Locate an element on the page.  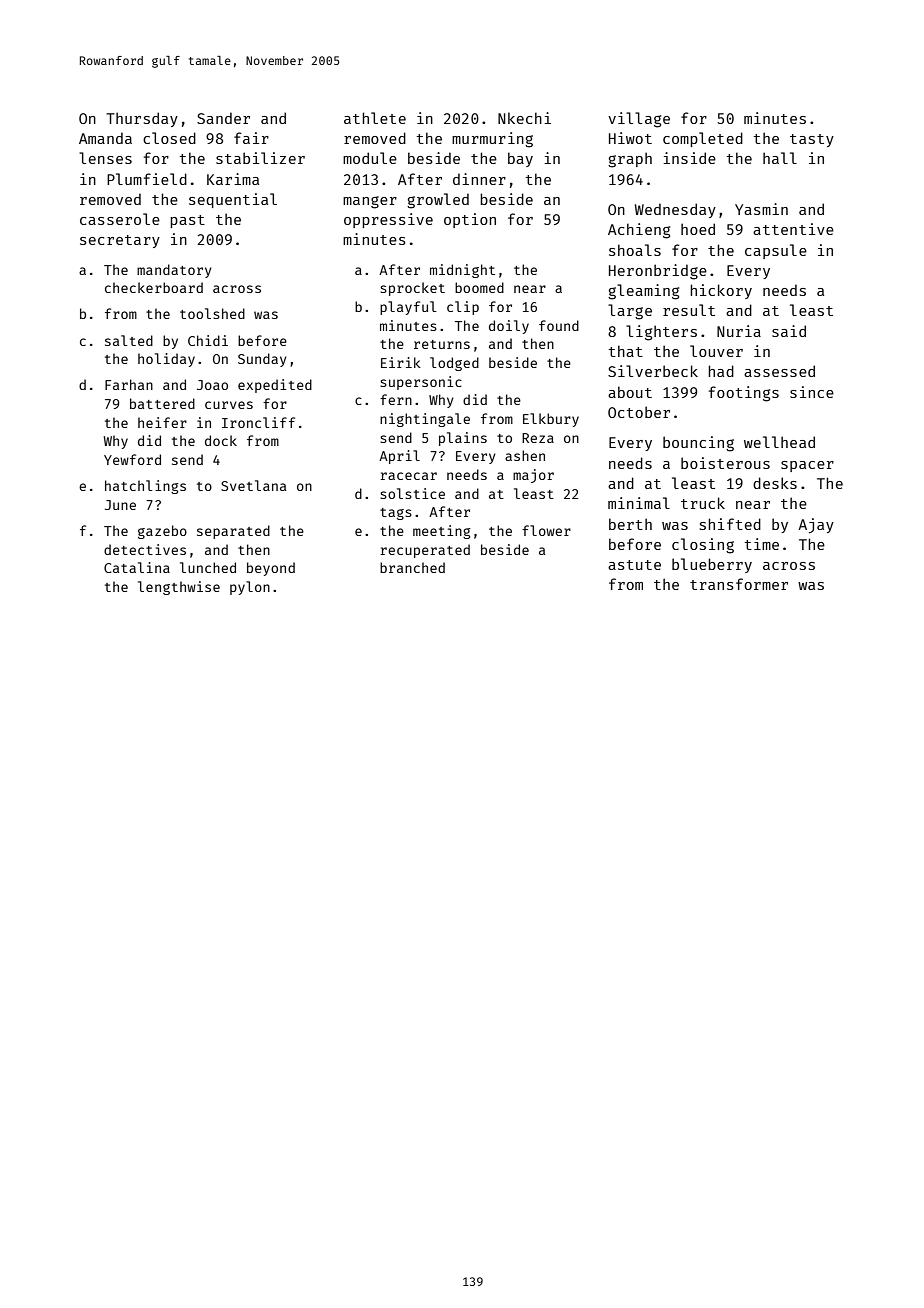
lengthwise is located at coordinates (179, 588).
